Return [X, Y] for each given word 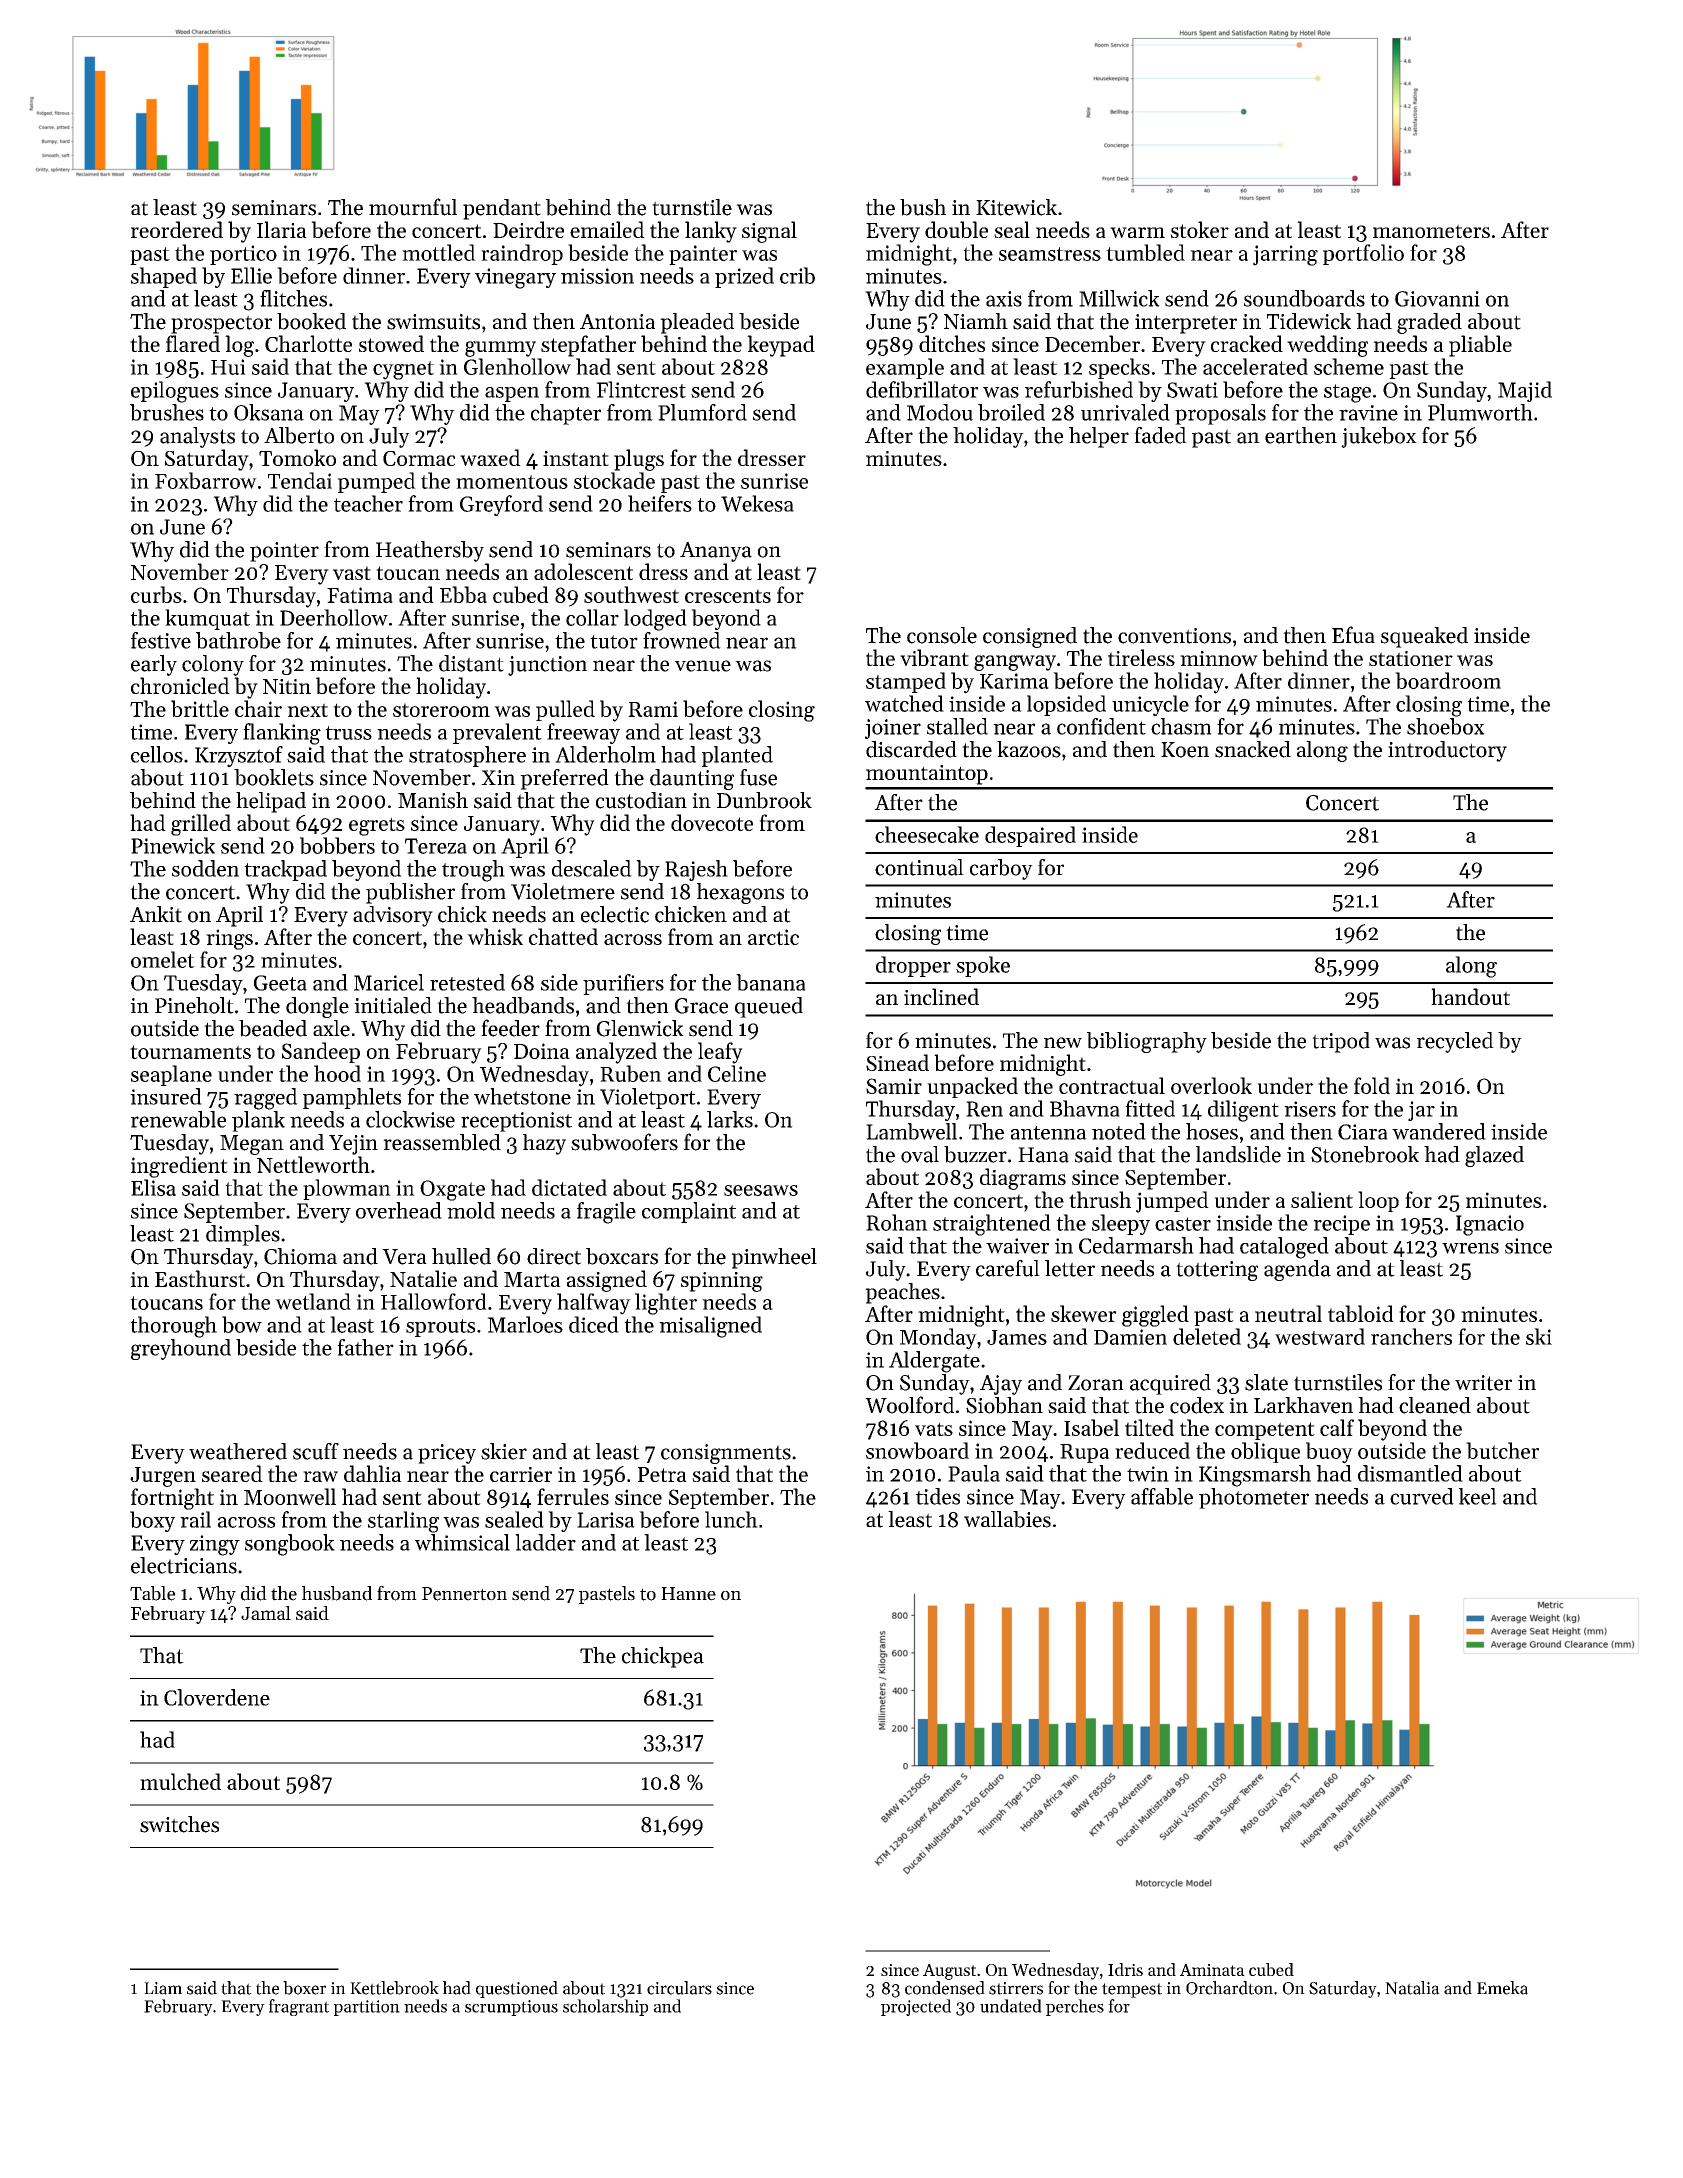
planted [737, 756]
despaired [1030, 836]
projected [916, 2007]
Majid [1525, 391]
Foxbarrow [206, 480]
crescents [728, 596]
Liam [163, 1988]
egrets [377, 826]
